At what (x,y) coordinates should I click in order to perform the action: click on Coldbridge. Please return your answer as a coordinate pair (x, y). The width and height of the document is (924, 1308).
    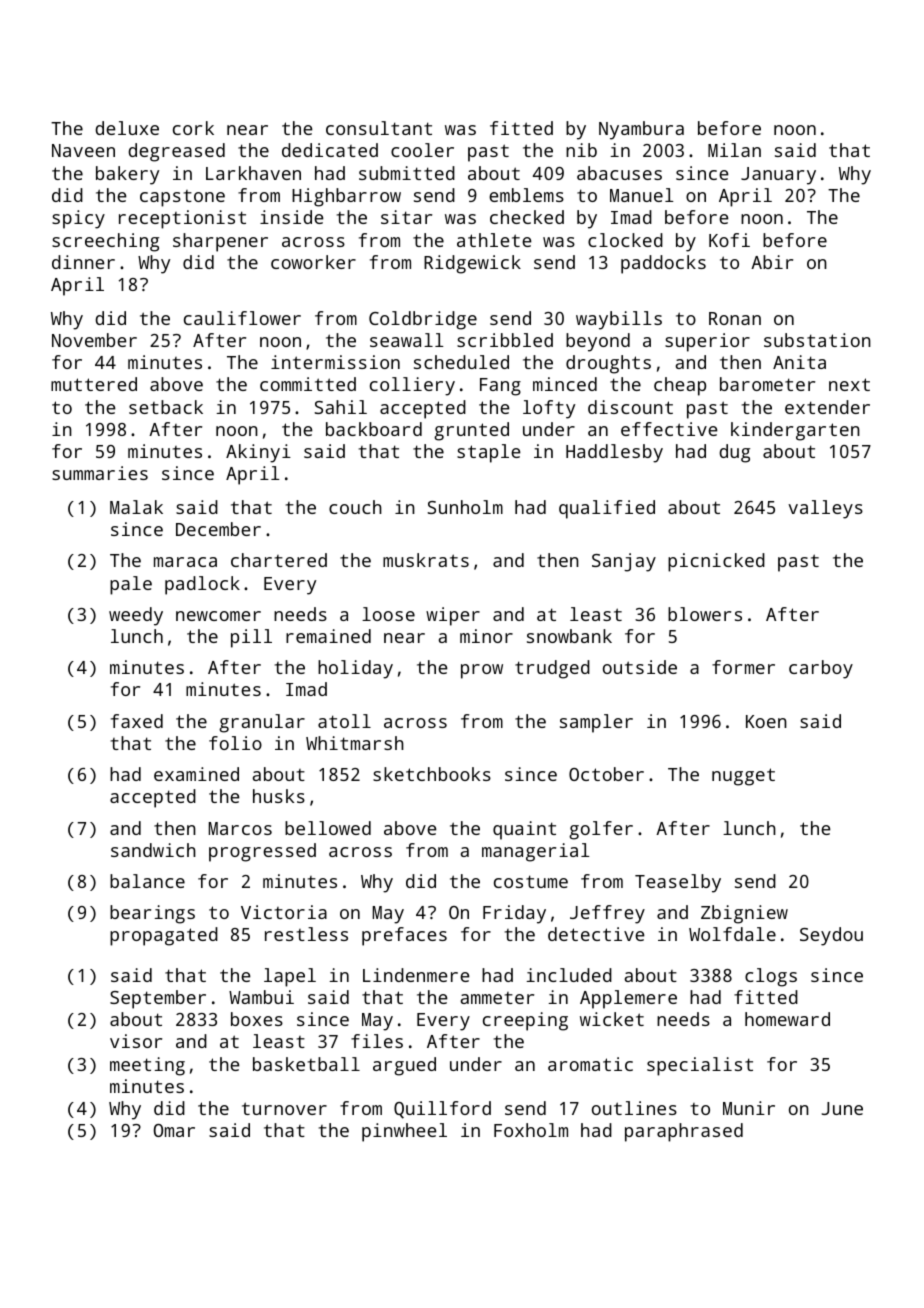
    Looking at the image, I should click on (423, 320).
